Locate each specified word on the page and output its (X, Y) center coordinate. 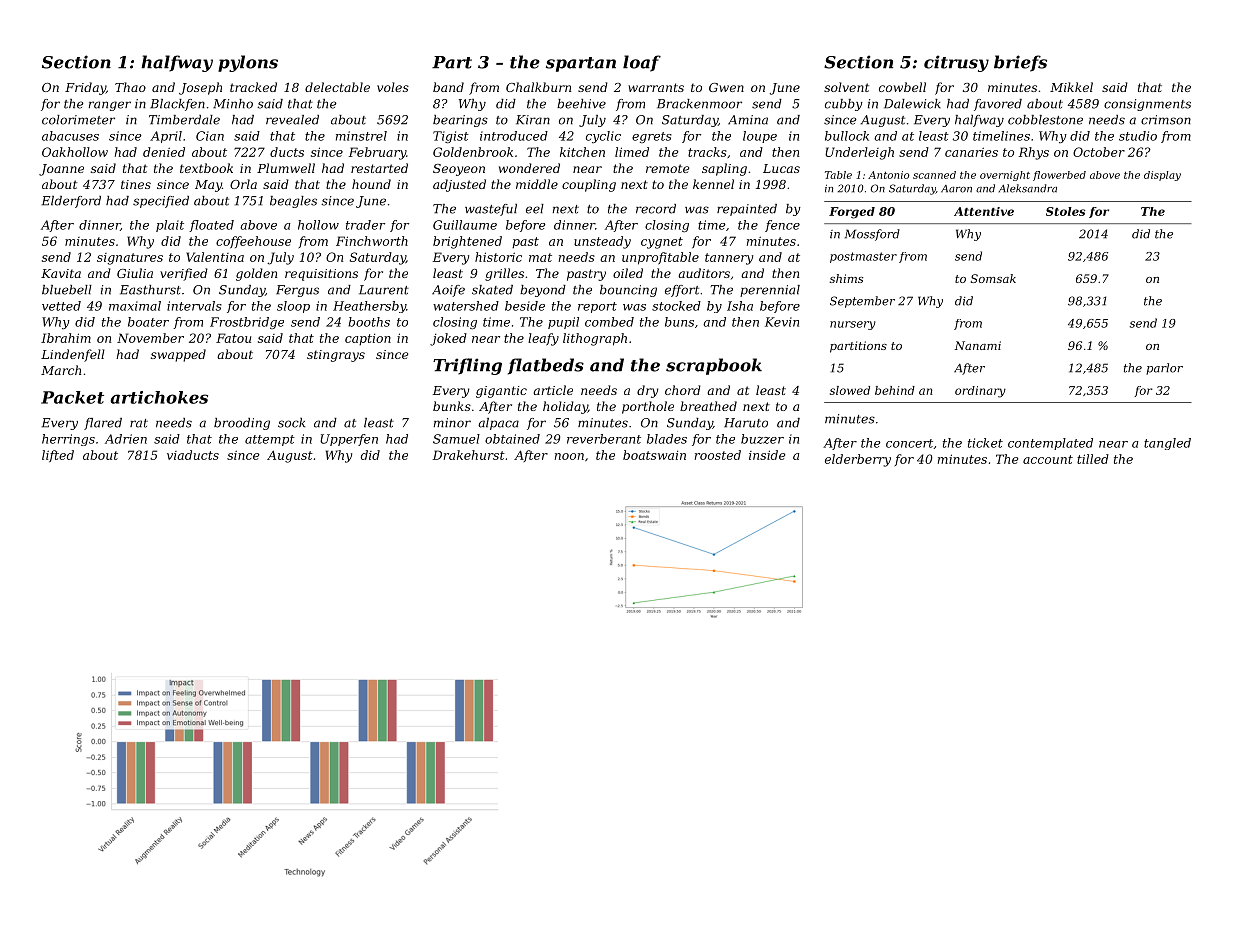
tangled (1167, 444)
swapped (178, 355)
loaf (642, 63)
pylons (248, 63)
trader (365, 225)
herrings (68, 440)
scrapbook (714, 366)
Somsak (993, 278)
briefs (1020, 63)
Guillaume (465, 225)
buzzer (762, 439)
